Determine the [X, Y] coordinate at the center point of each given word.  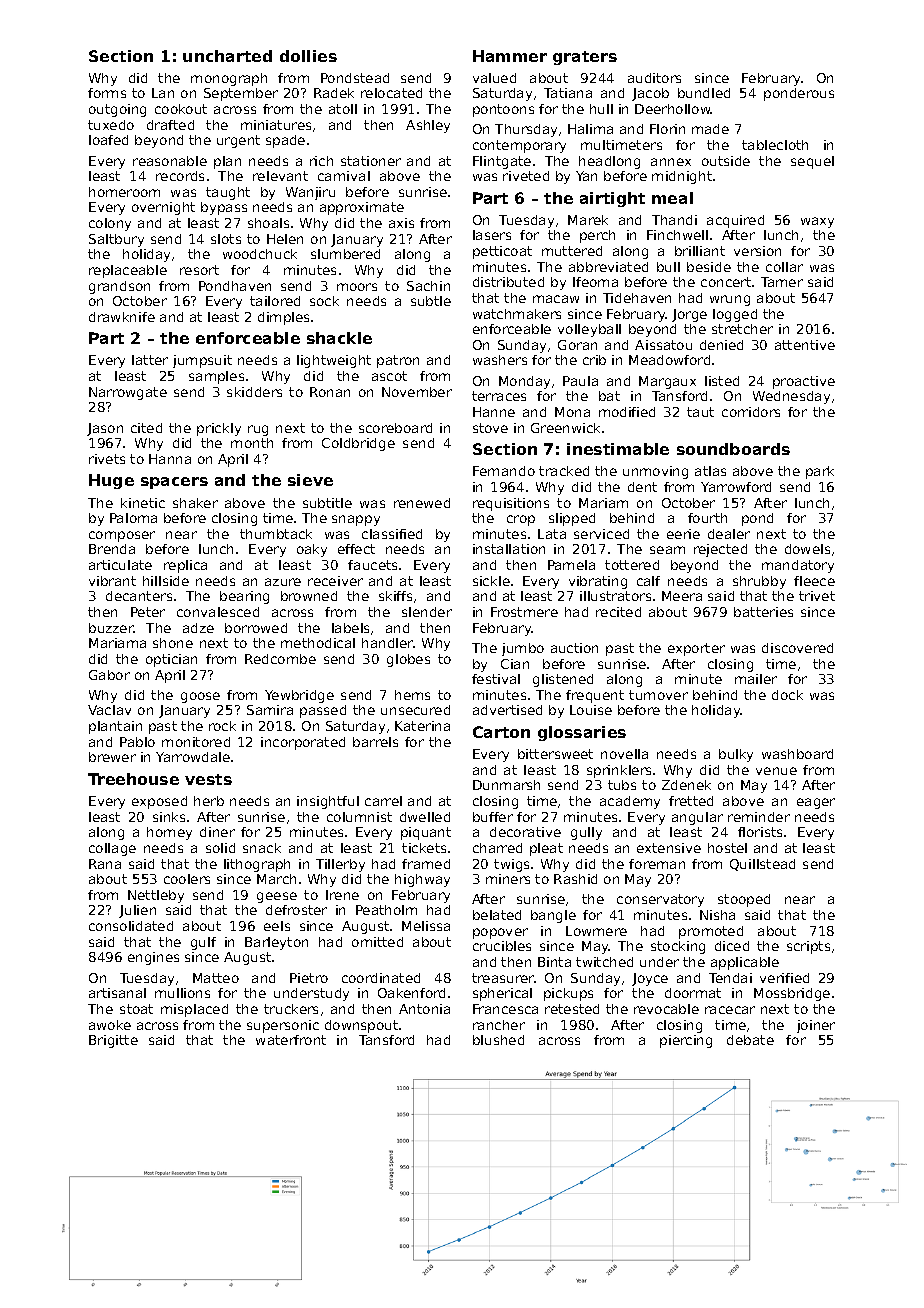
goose [200, 697]
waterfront [291, 1040]
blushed [498, 1040]
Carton [501, 732]
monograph [229, 79]
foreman [657, 864]
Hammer [510, 56]
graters [585, 58]
